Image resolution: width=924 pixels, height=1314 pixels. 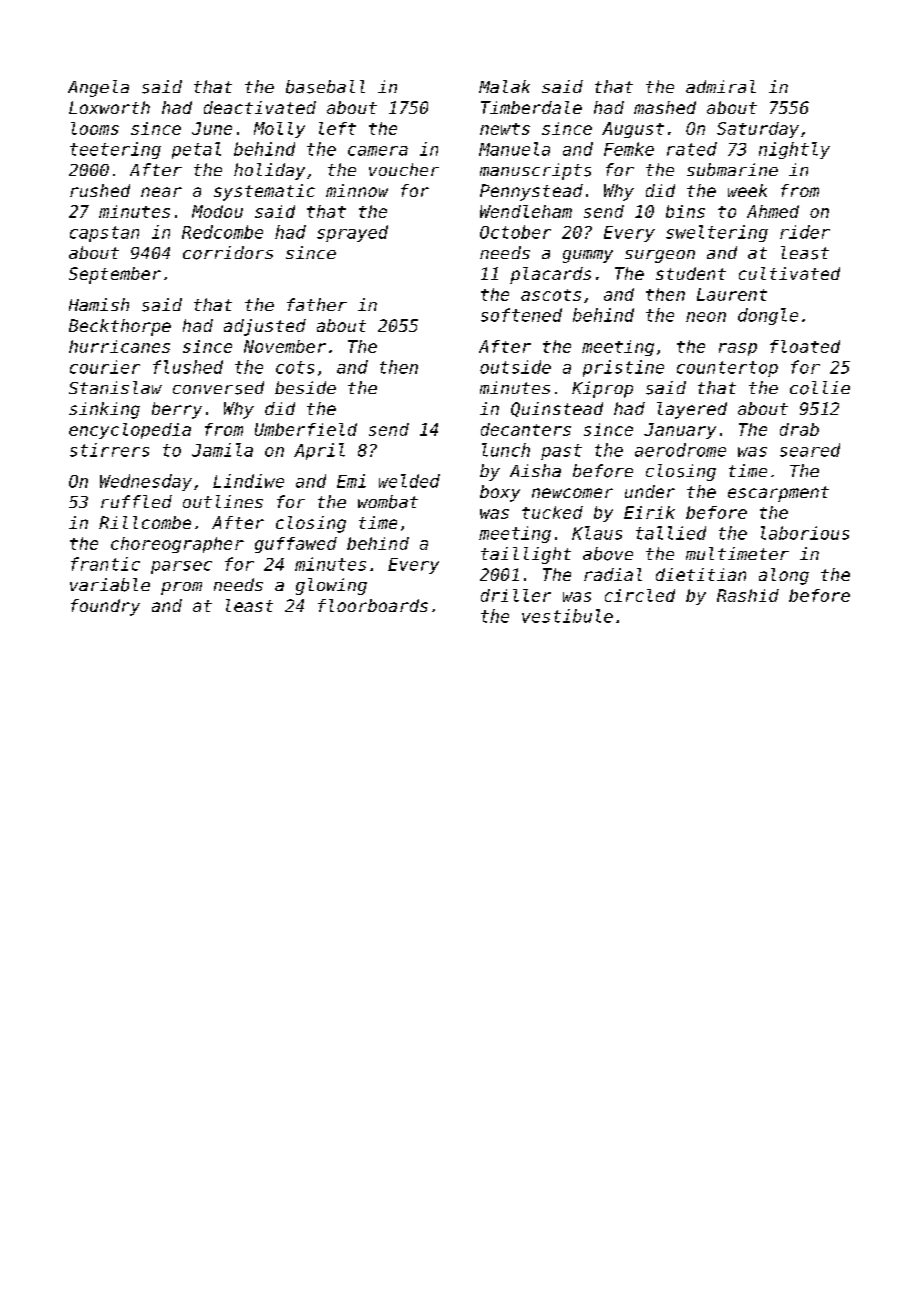 What do you see at coordinates (105, 607) in the screenshot?
I see `foundry` at bounding box center [105, 607].
